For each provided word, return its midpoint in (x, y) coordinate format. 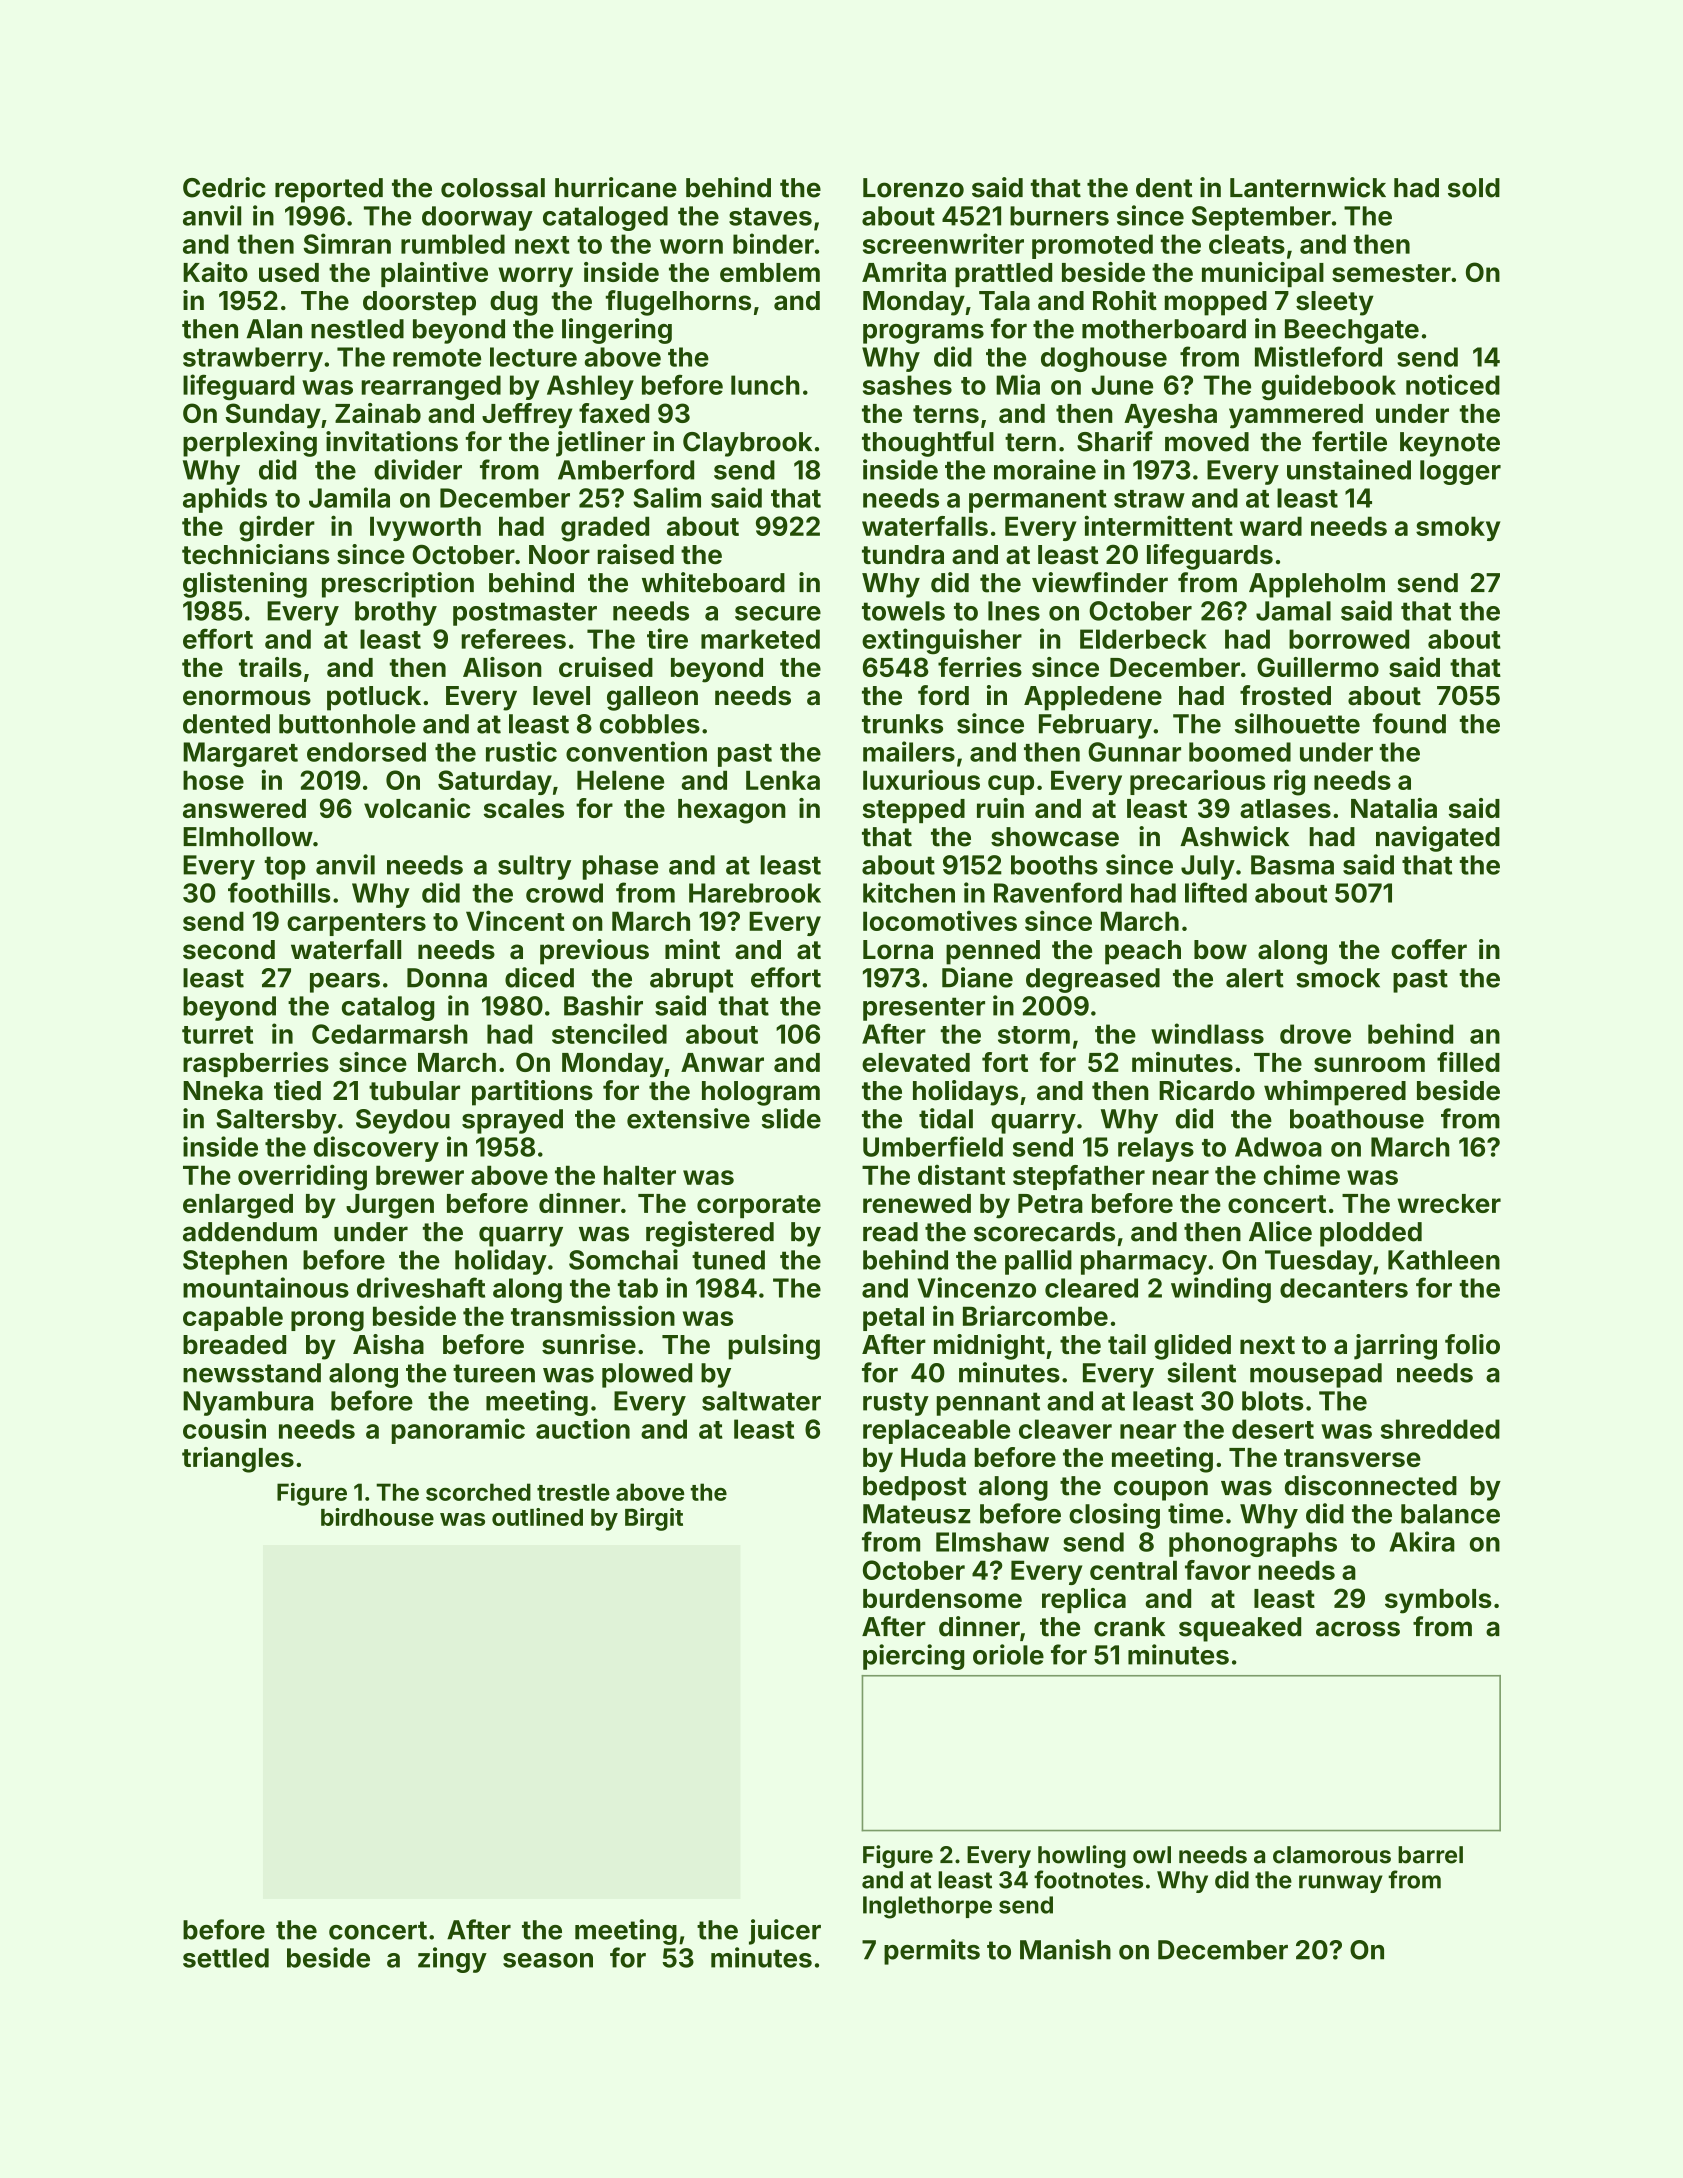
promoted (1092, 246)
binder (773, 243)
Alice (1280, 1231)
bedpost (915, 1488)
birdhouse (377, 1517)
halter (640, 1175)
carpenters (356, 924)
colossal (493, 188)
